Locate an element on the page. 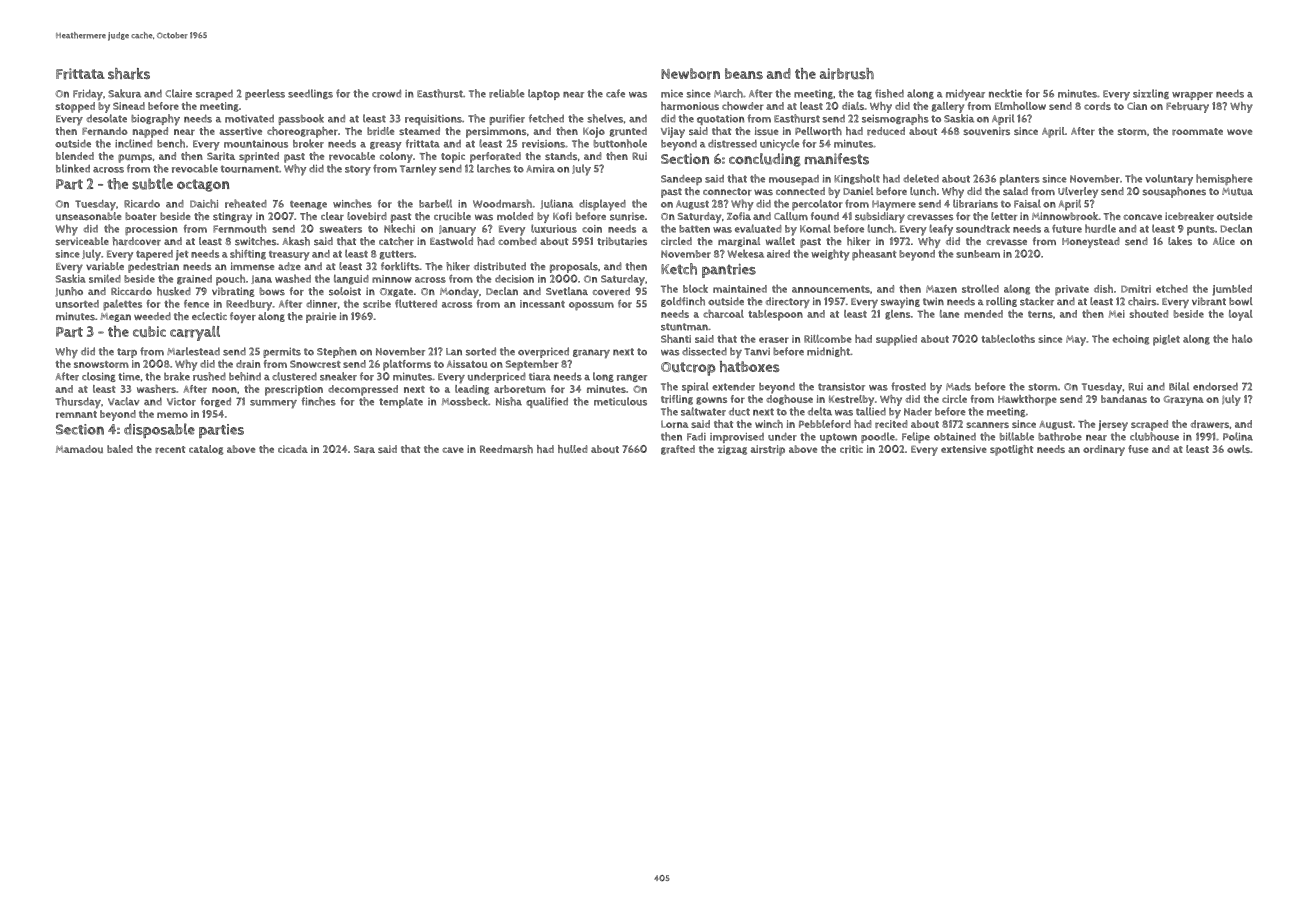  scanners is located at coordinates (988, 425).
